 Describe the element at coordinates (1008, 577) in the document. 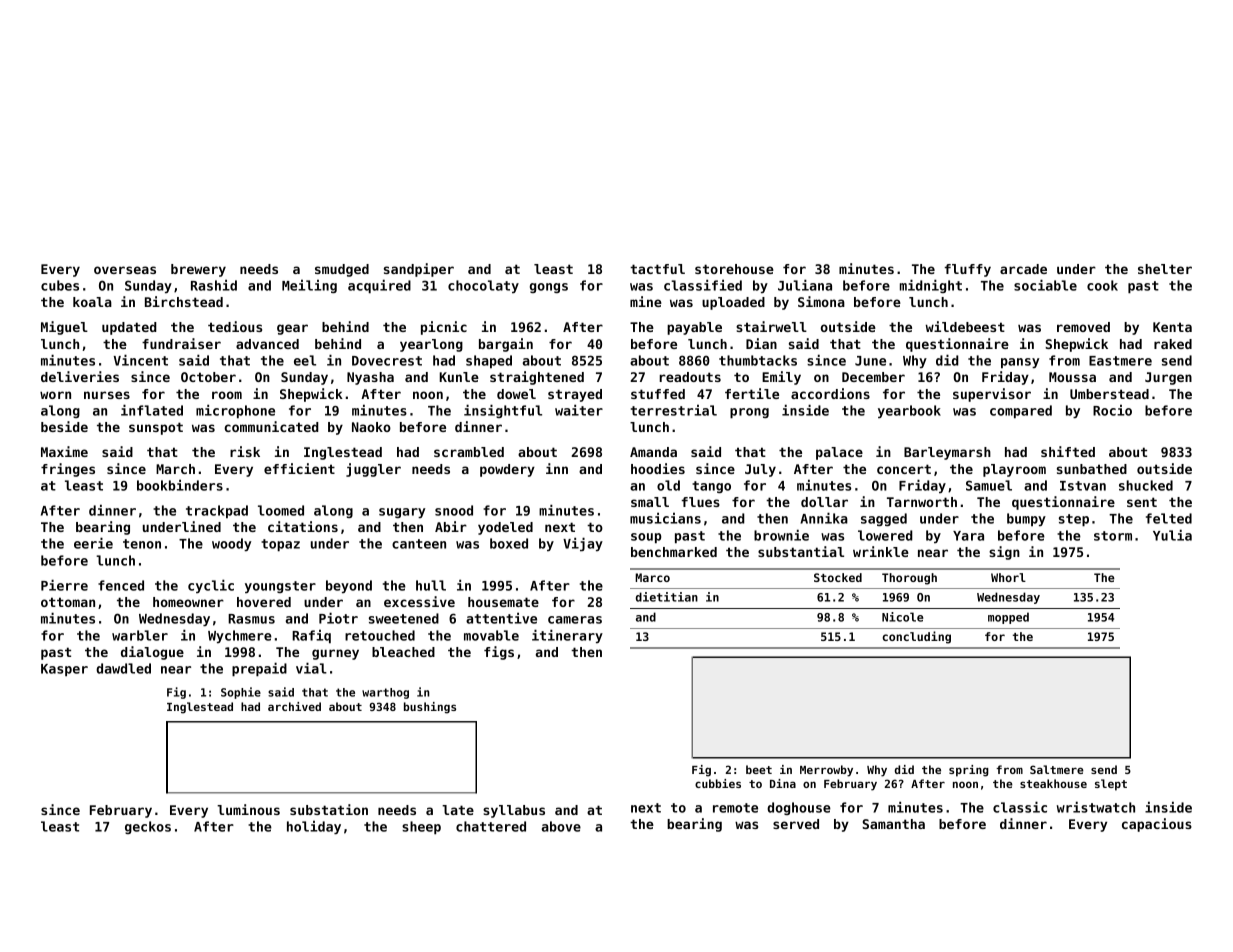

I see `Whorl` at that location.
